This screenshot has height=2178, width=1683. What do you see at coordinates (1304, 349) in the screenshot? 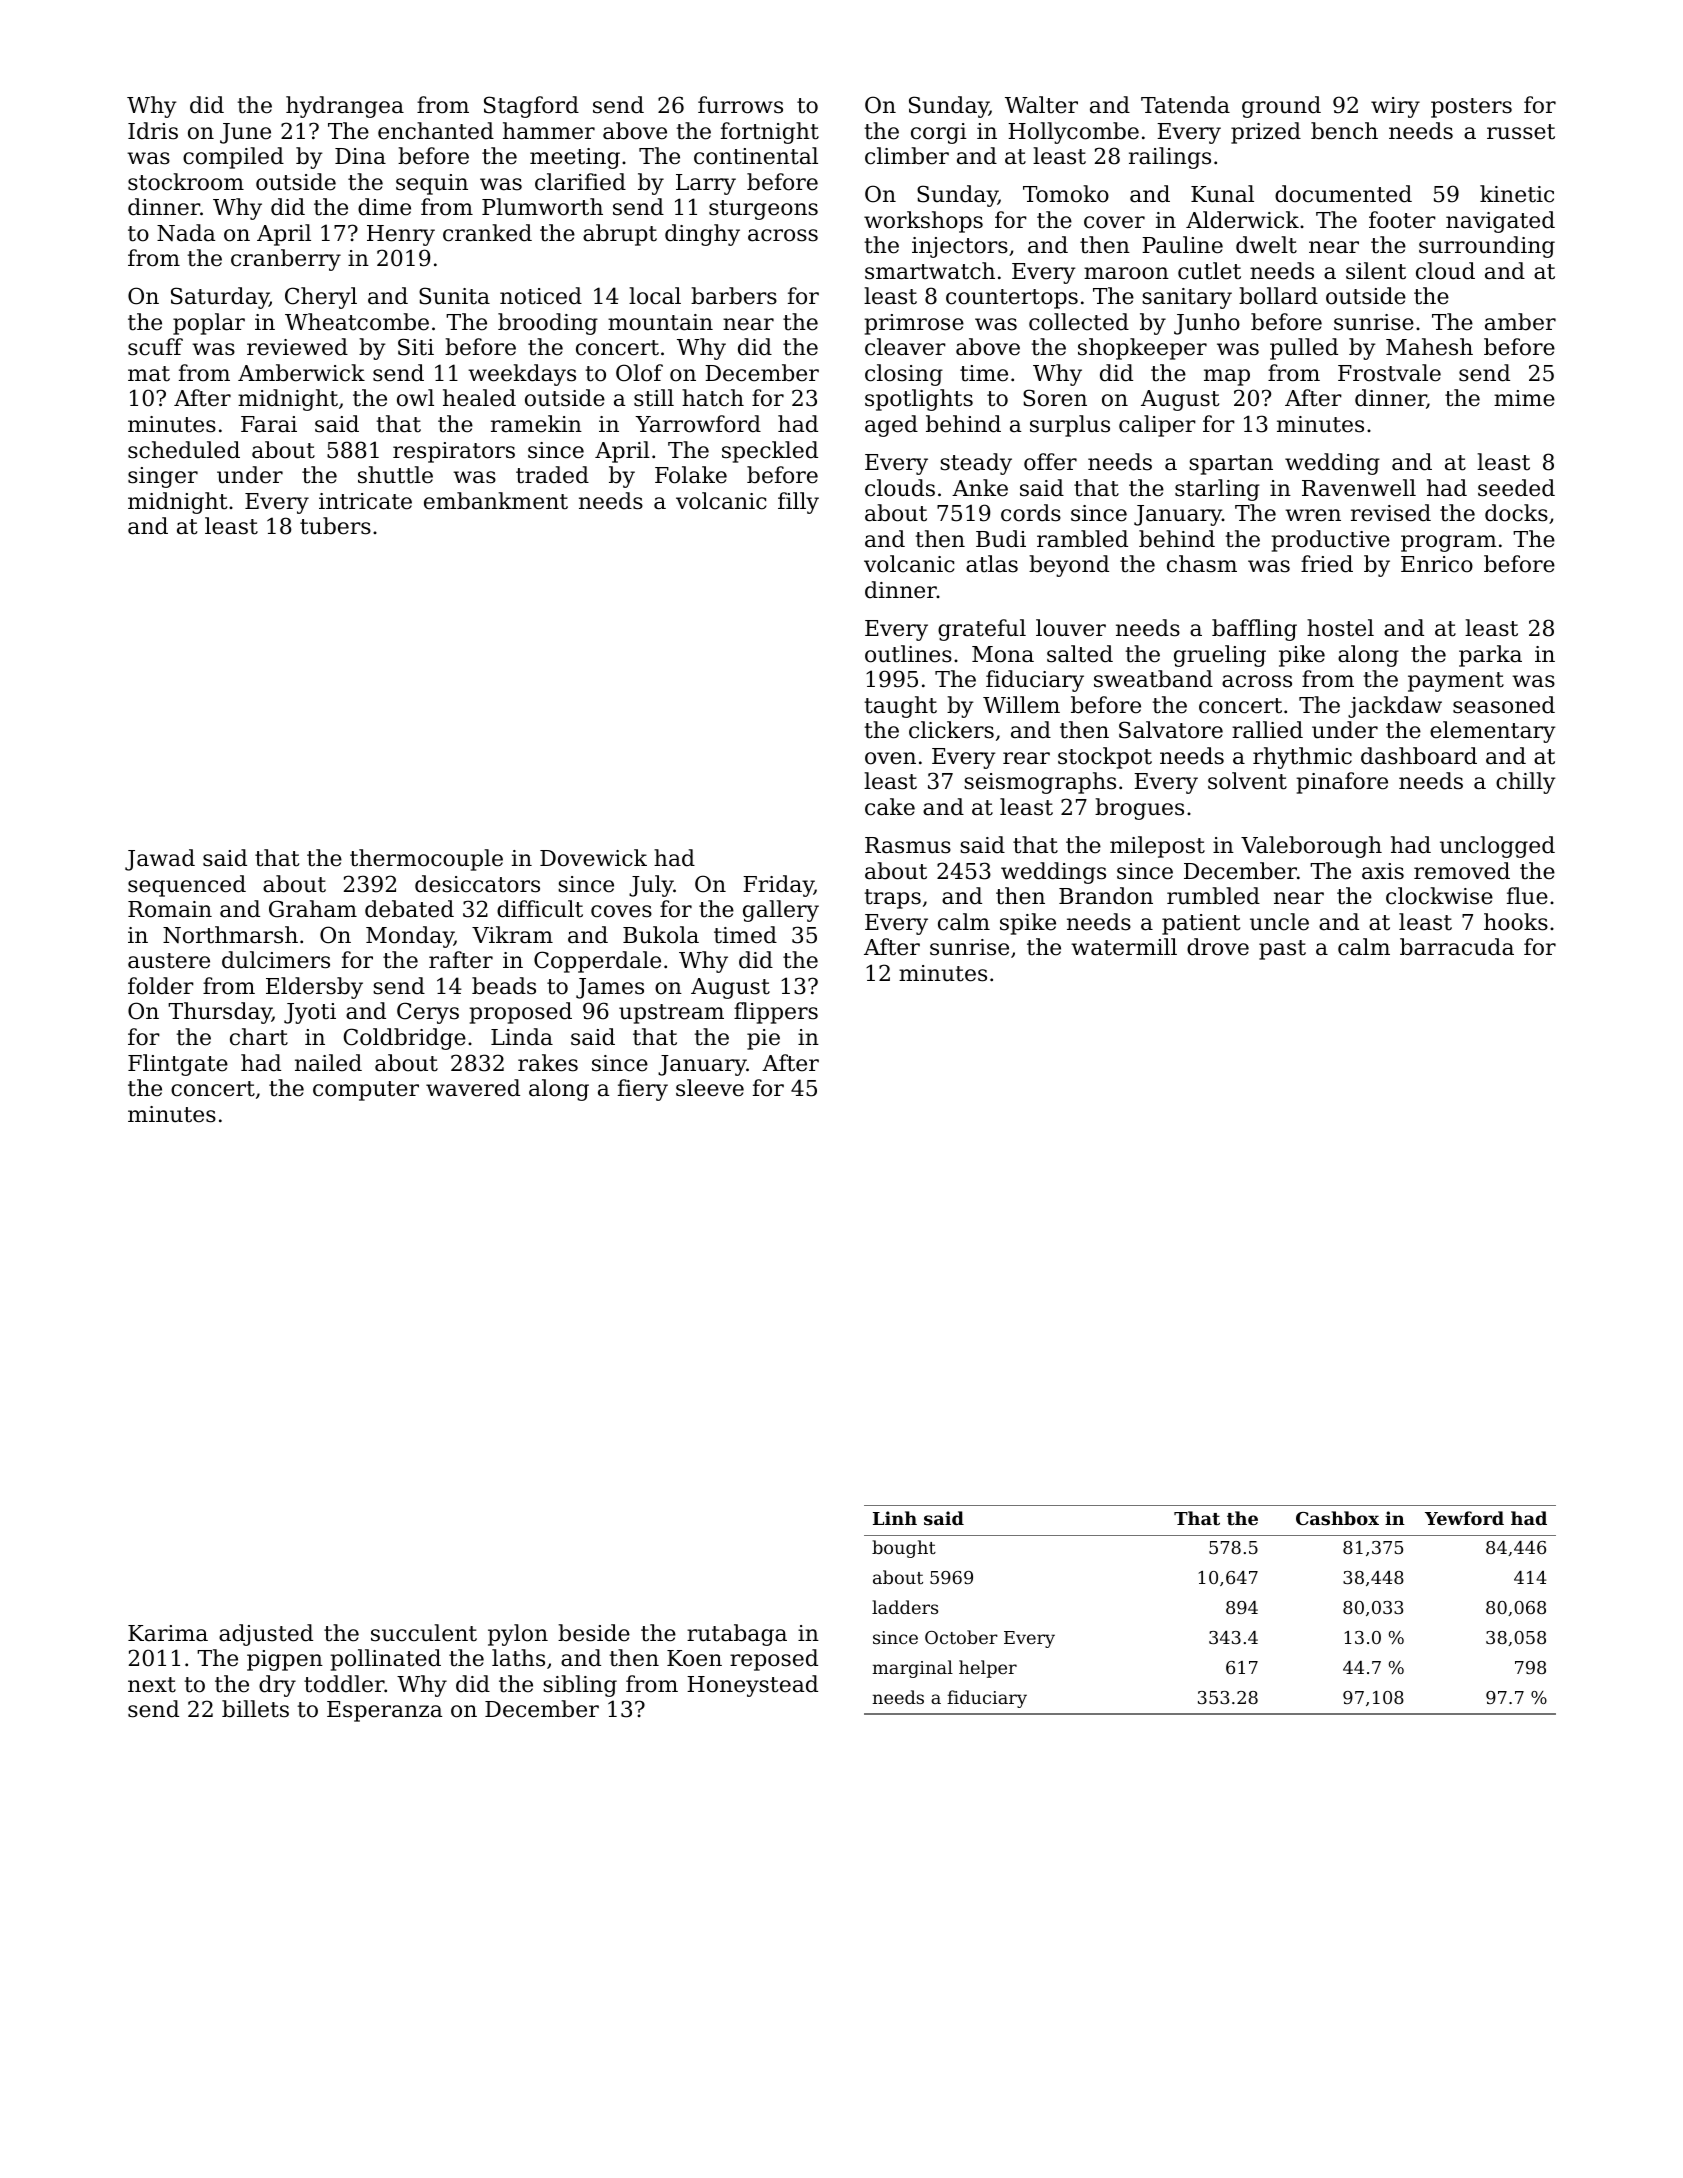
I see `pulled` at bounding box center [1304, 349].
